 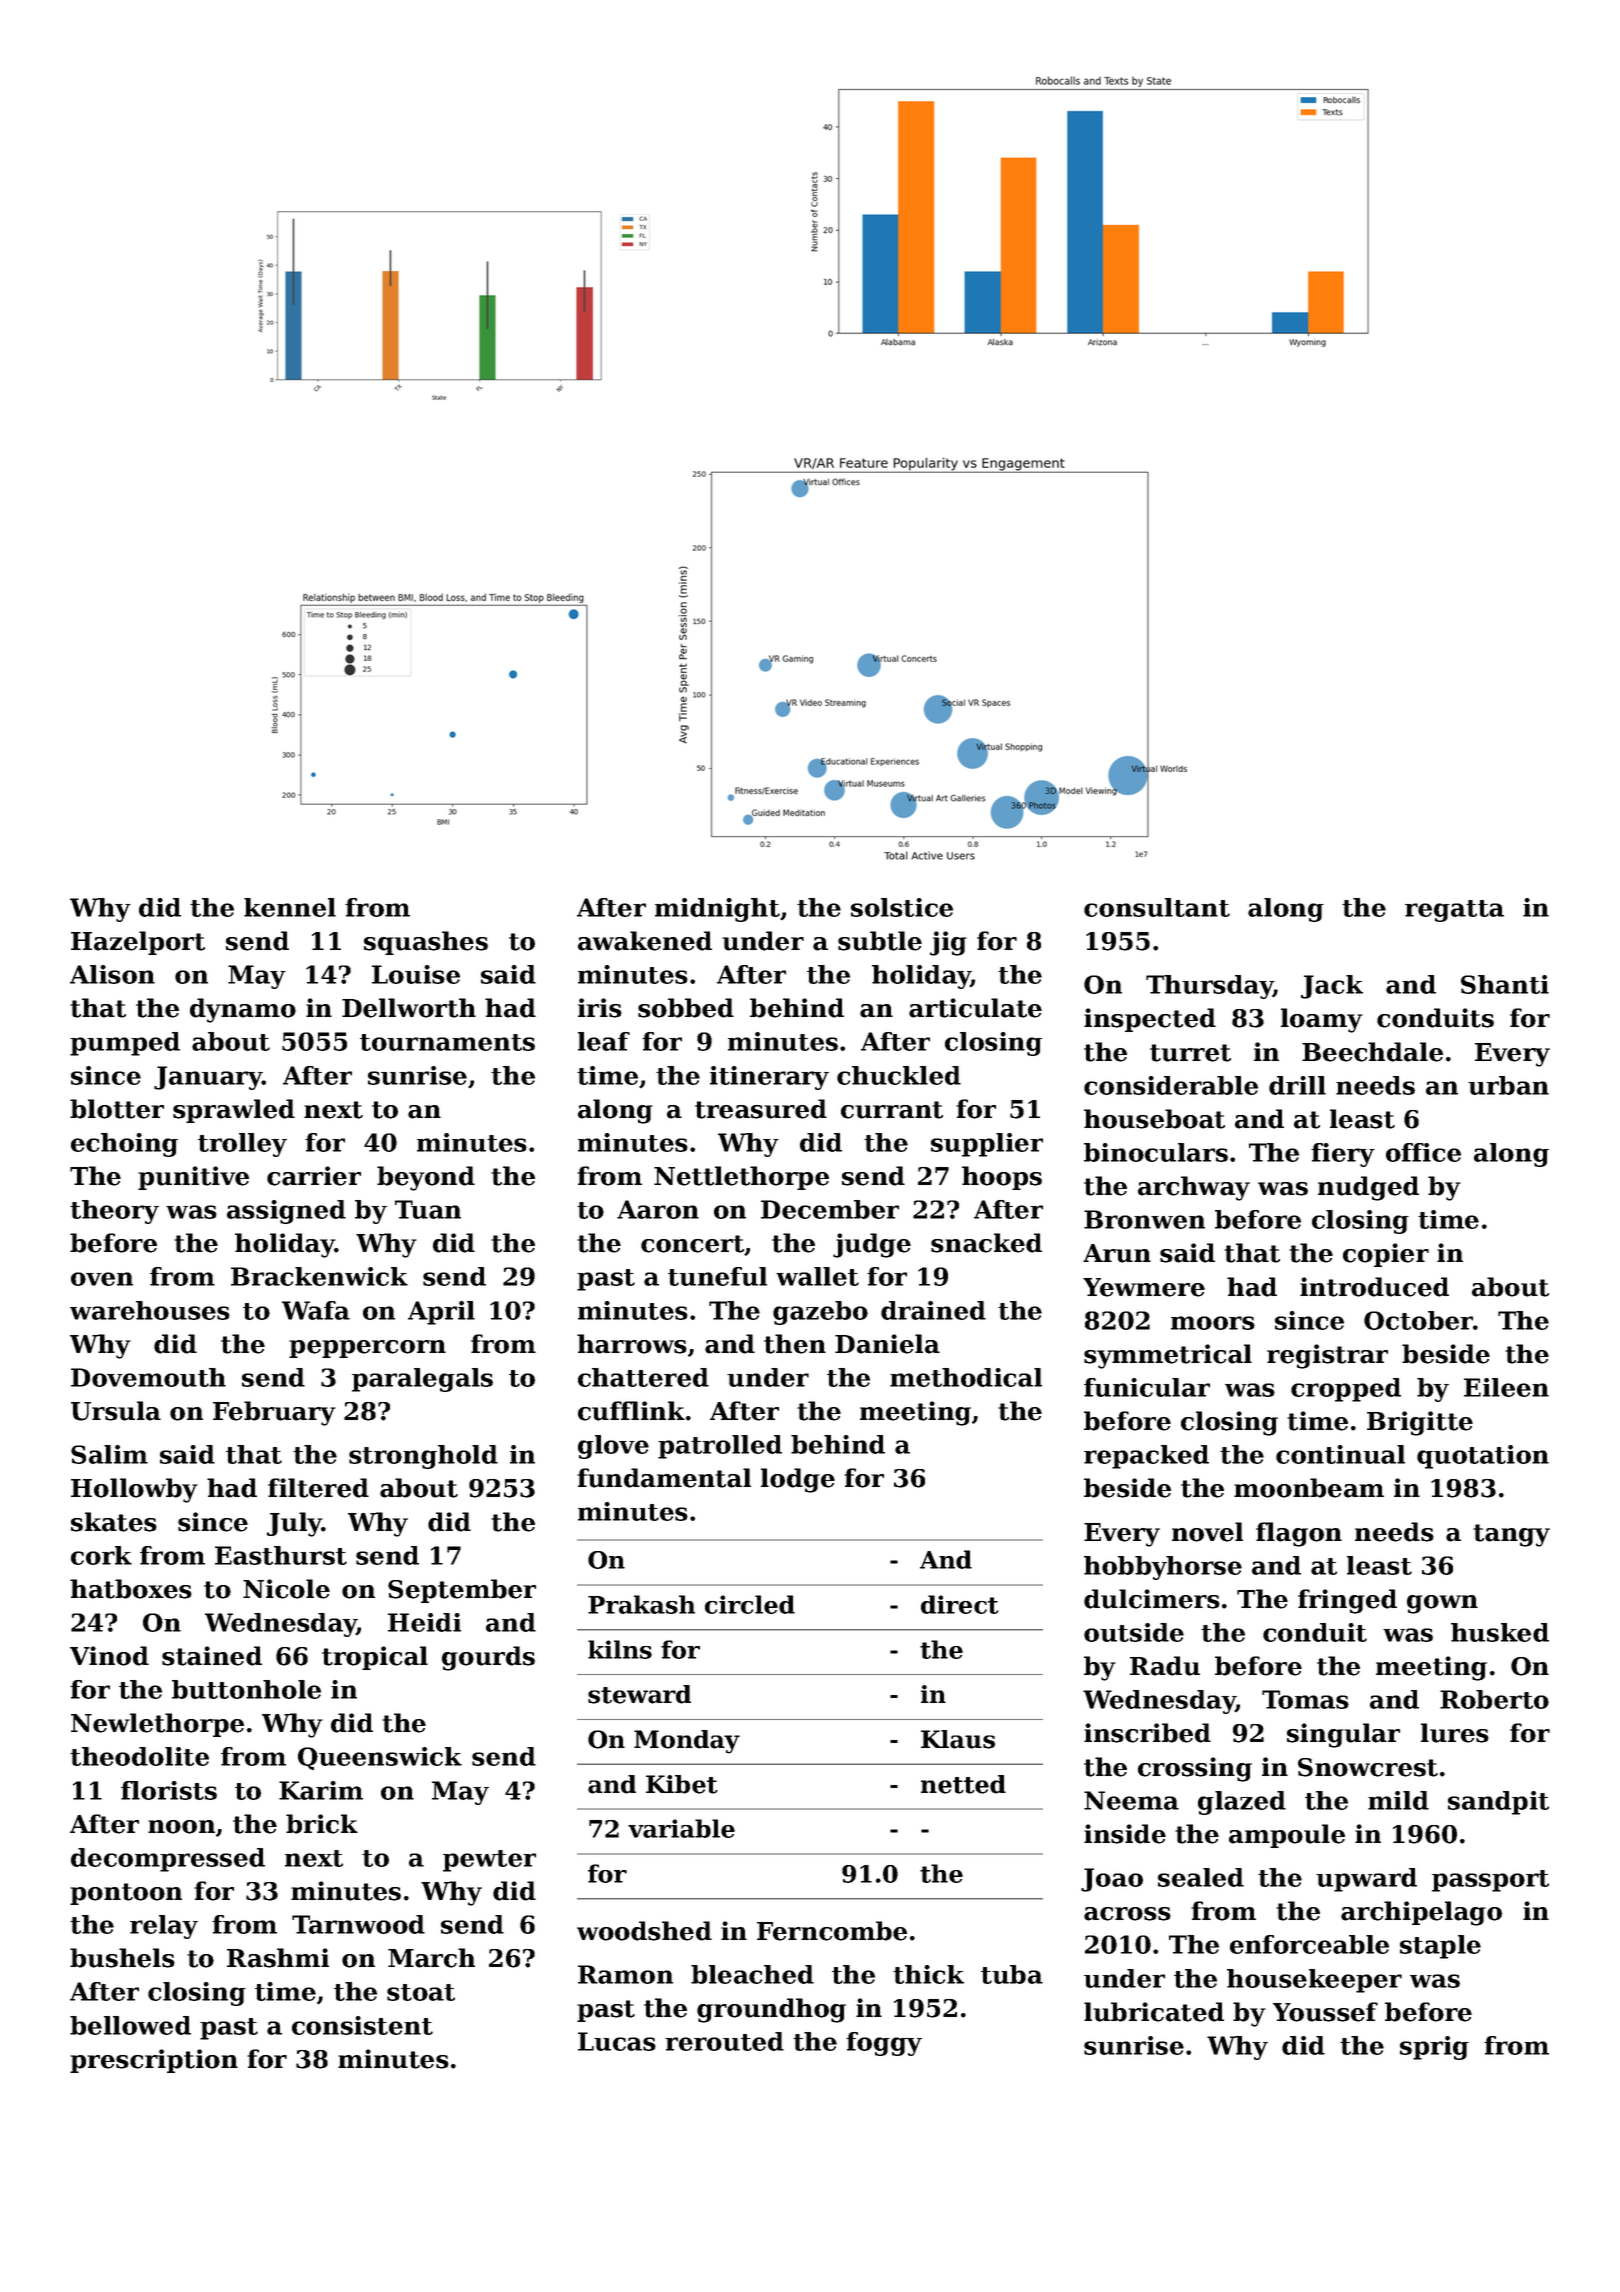 What do you see at coordinates (798, 1480) in the image?
I see `lodge` at bounding box center [798, 1480].
